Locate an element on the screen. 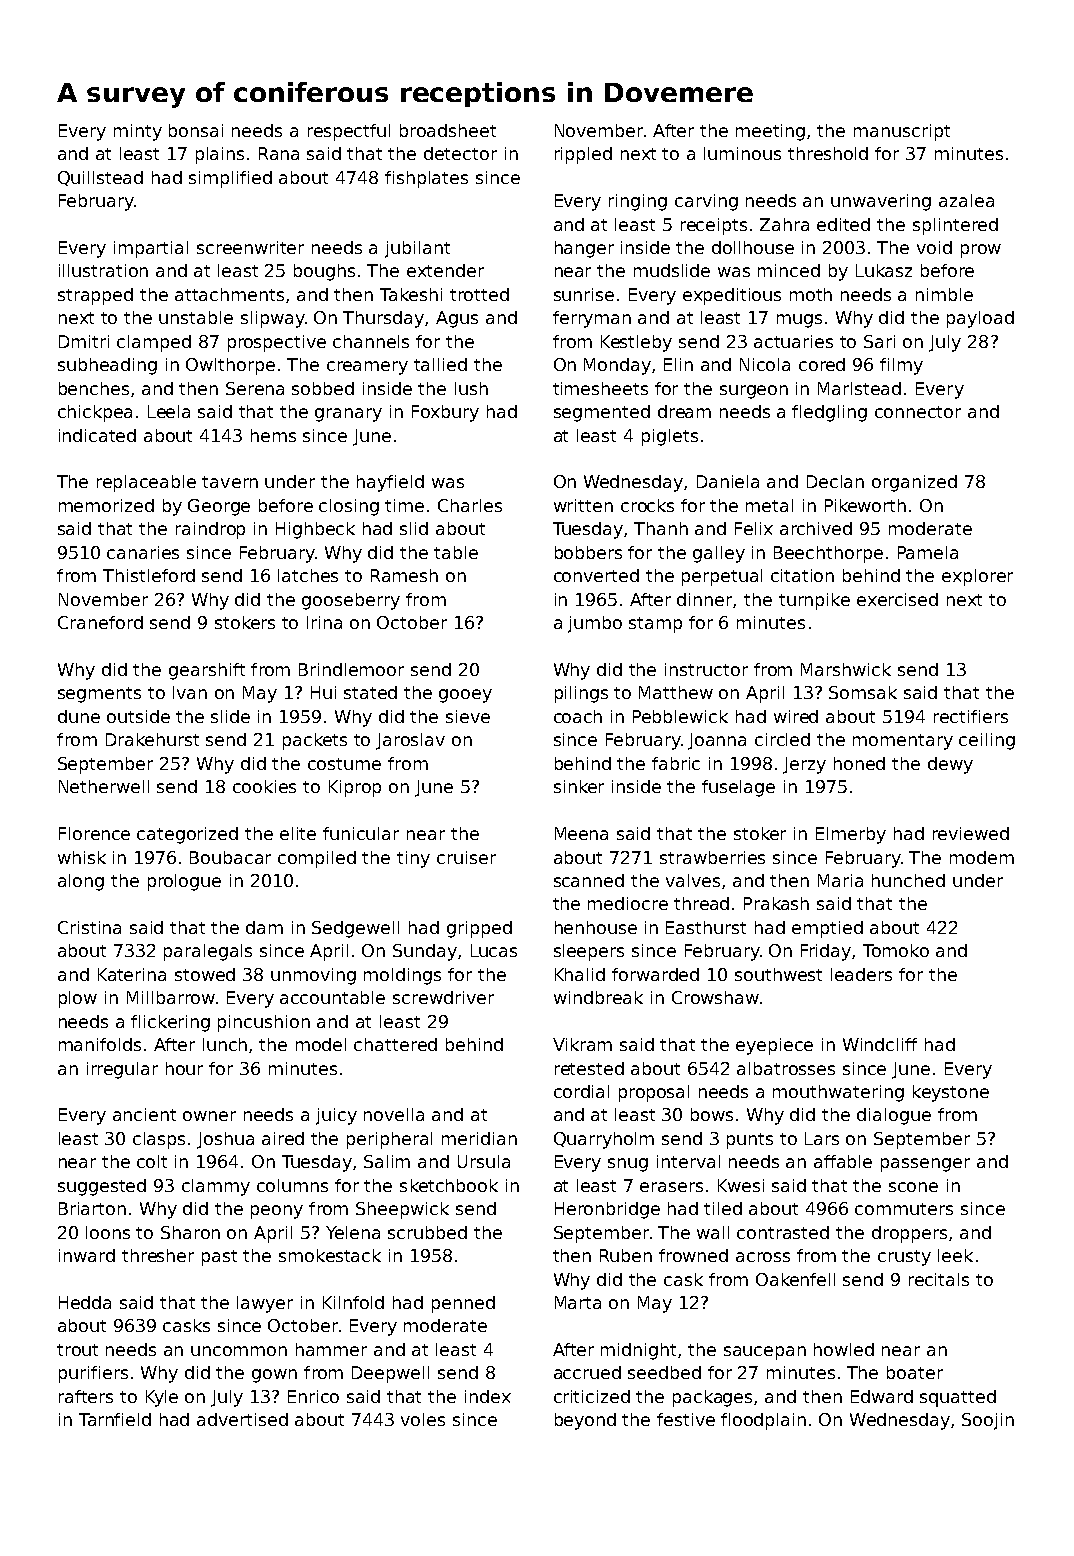 The image size is (1074, 1556). Dmitri is located at coordinates (84, 341).
